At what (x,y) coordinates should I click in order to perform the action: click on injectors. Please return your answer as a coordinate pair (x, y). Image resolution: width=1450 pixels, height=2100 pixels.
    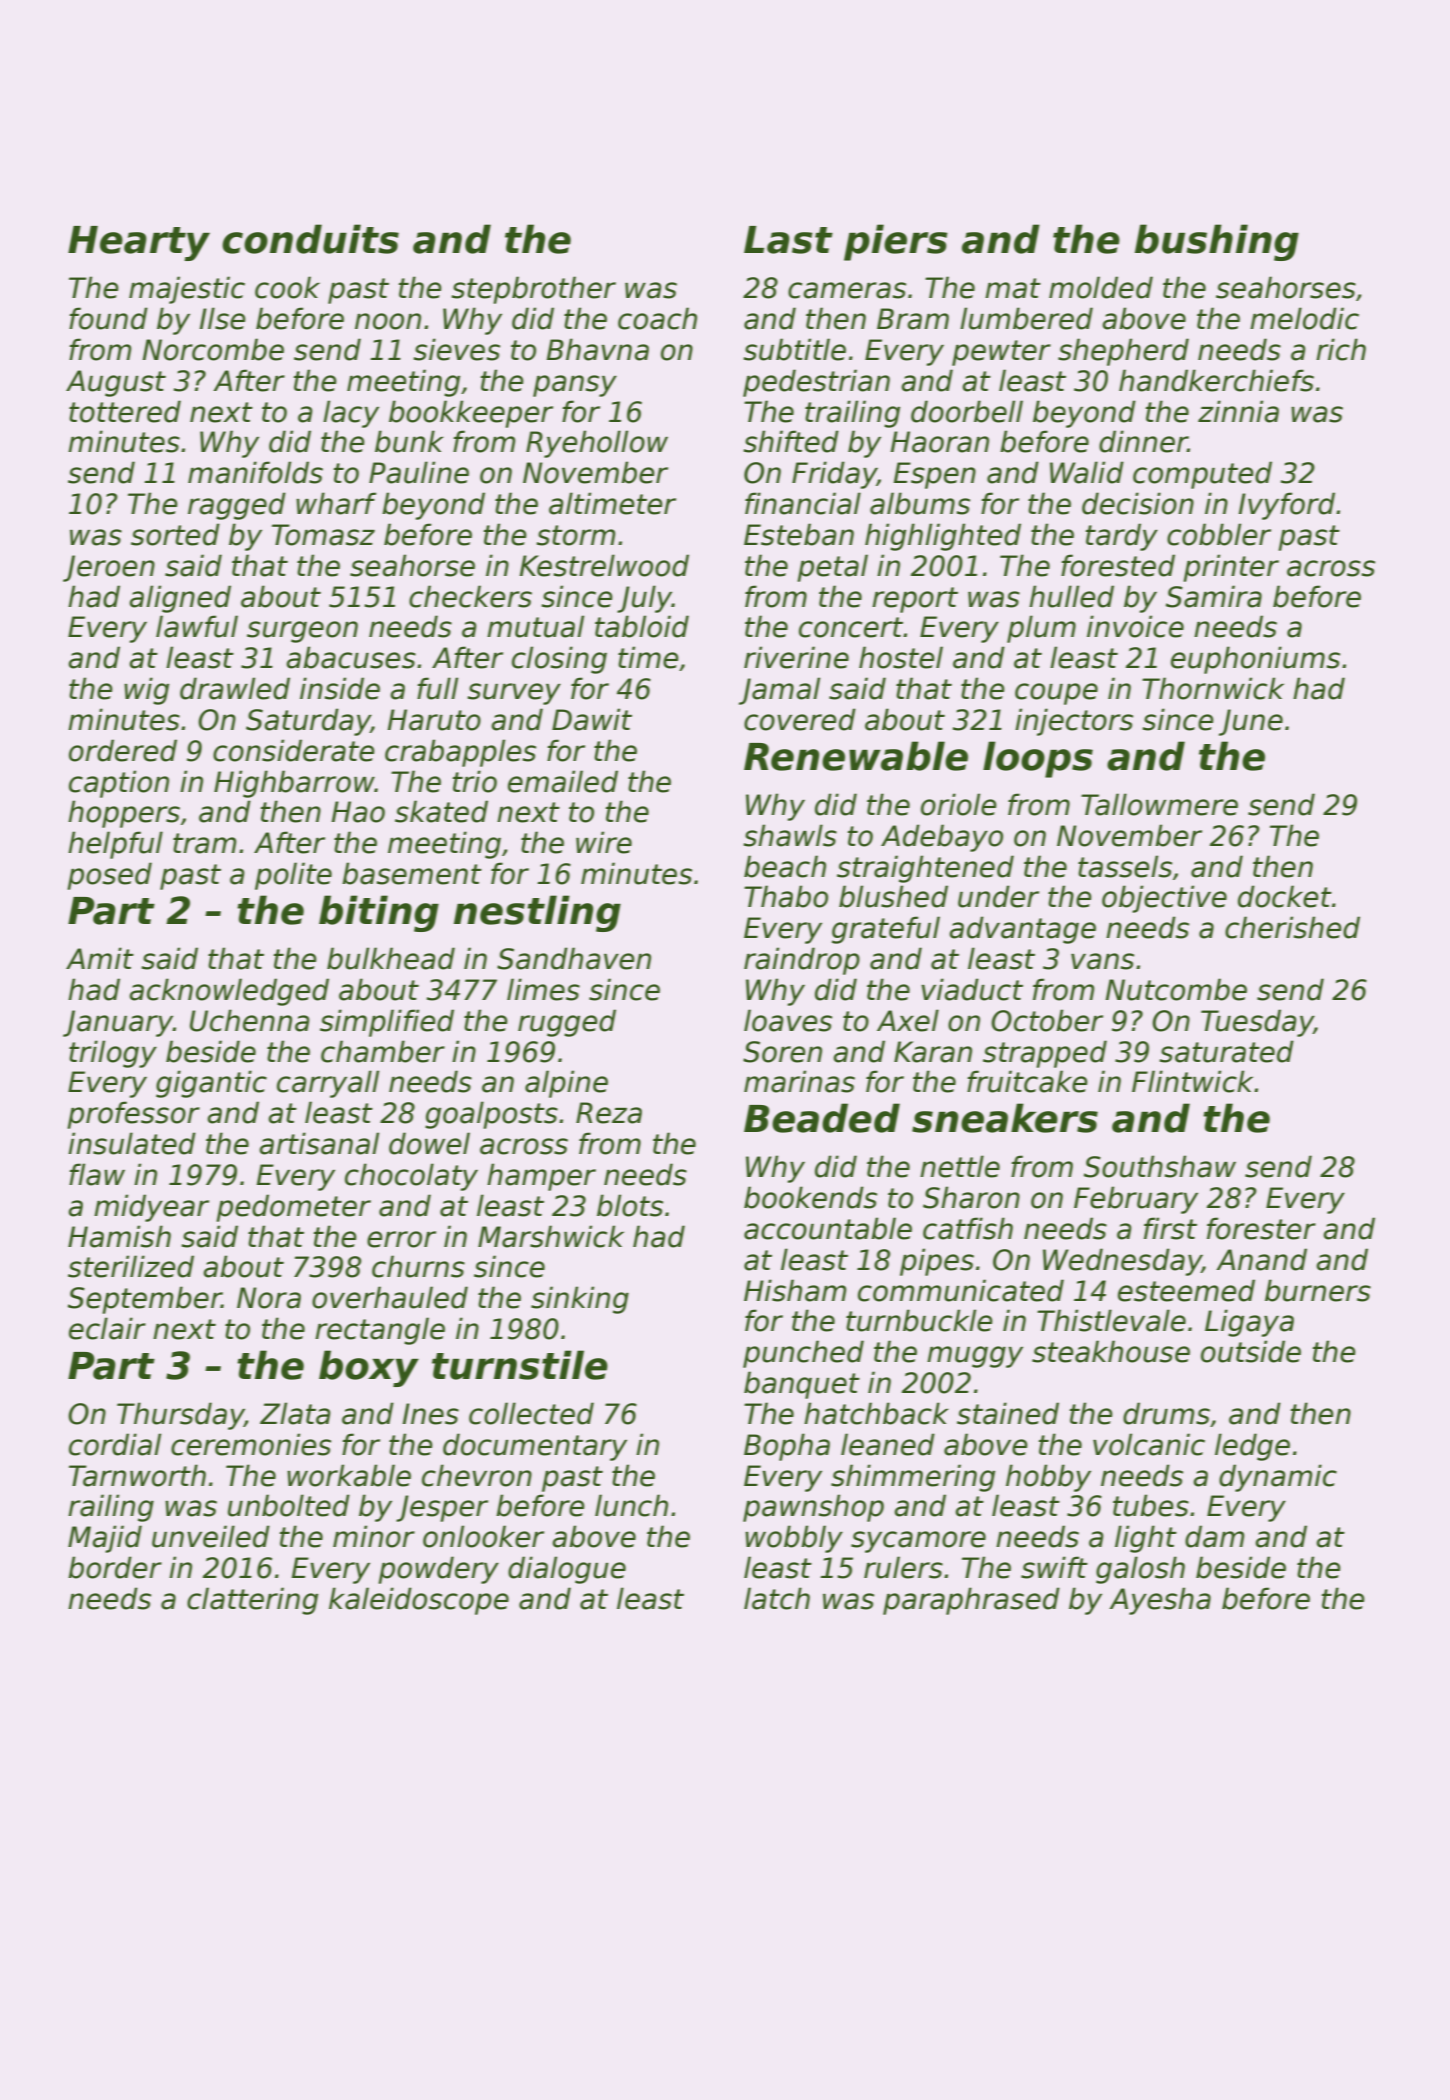
    Looking at the image, I should click on (1074, 722).
